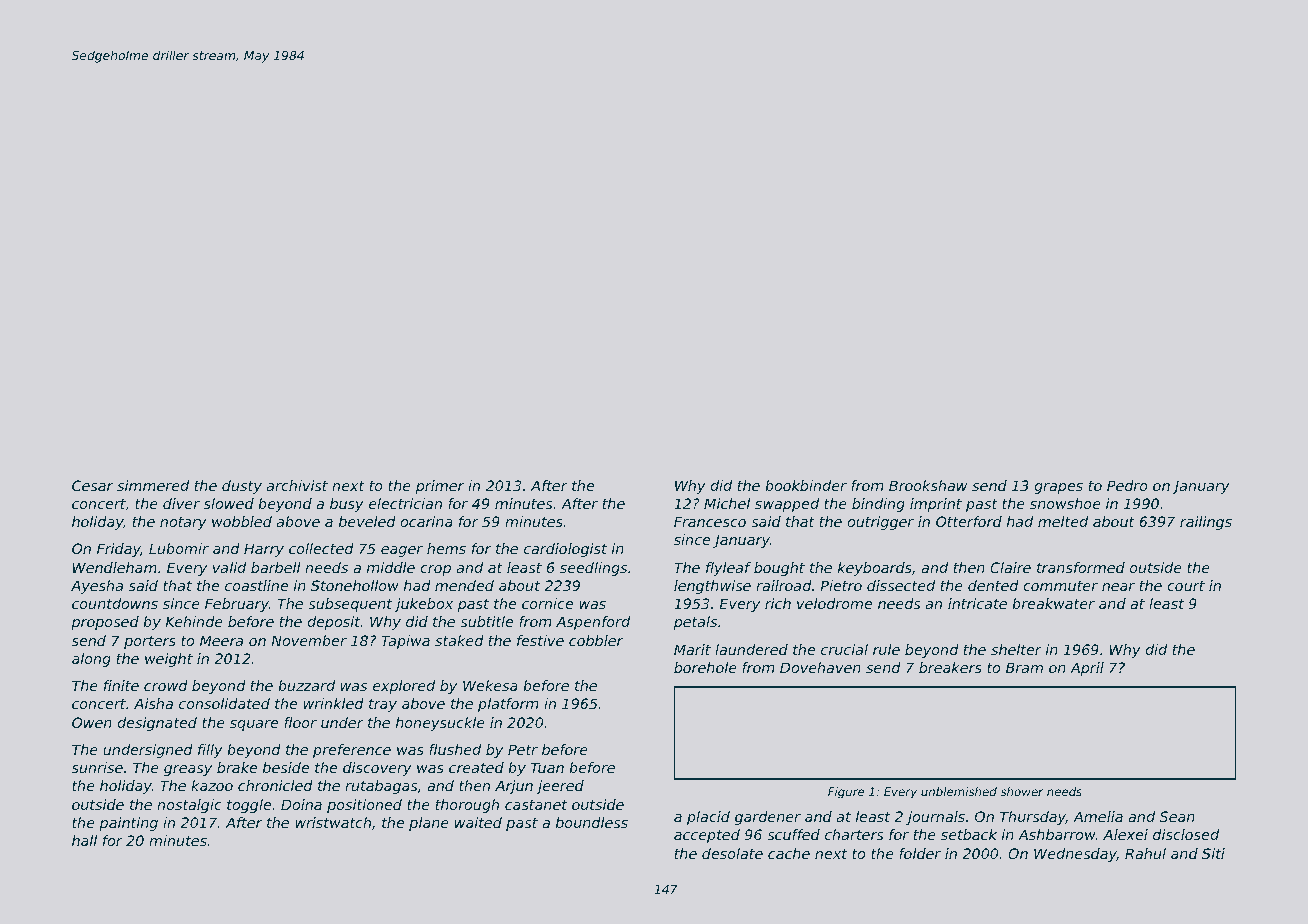 The image size is (1308, 924). Describe the element at coordinates (806, 485) in the image. I see `bookbinder` at that location.
